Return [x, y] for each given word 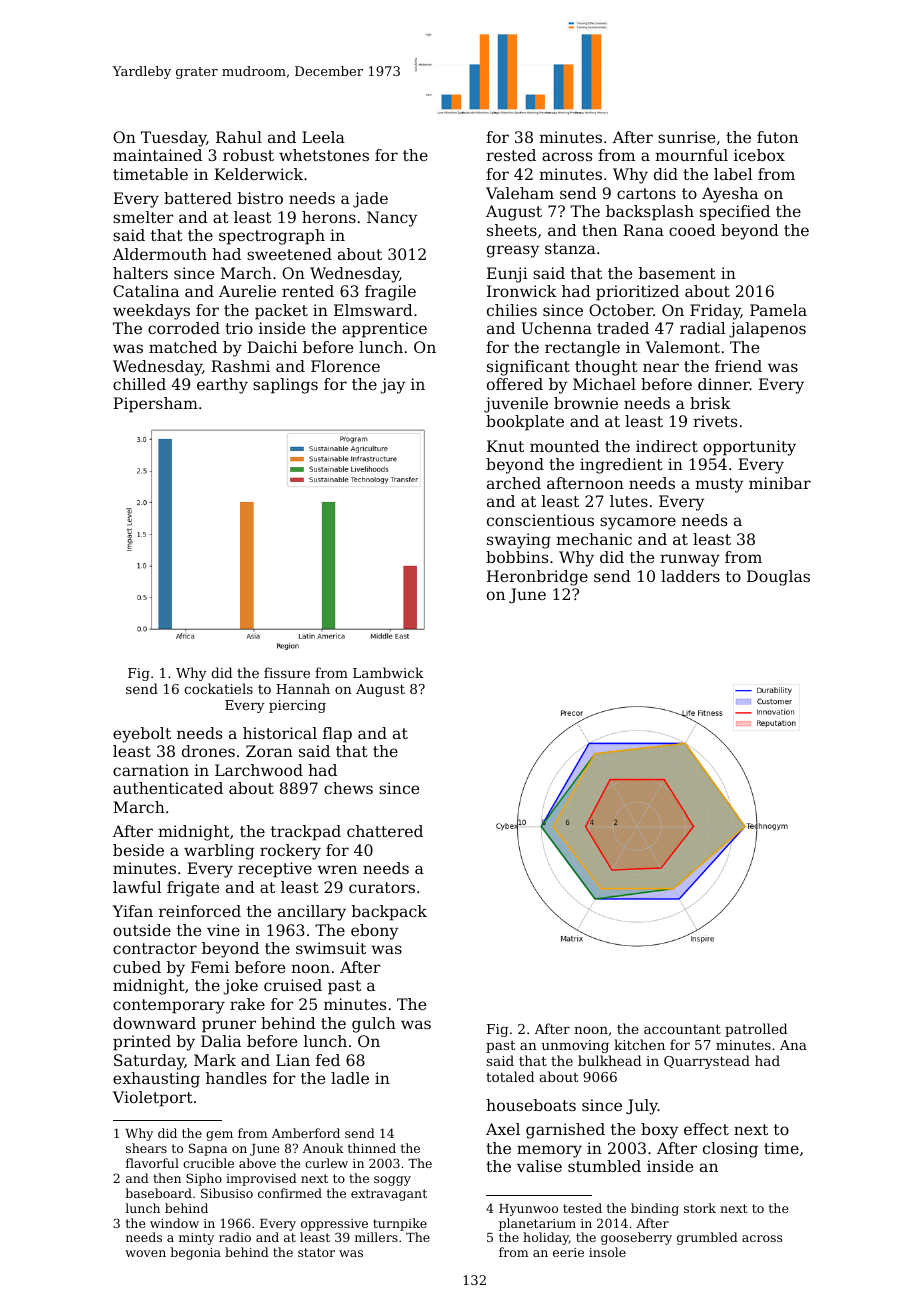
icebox [759, 155]
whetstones [324, 155]
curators [382, 887]
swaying [519, 541]
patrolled [756, 1030]
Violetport [153, 1099]
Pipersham [155, 405]
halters [140, 273]
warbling [219, 852]
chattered [385, 831]
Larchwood [259, 770]
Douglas [778, 578]
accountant [682, 1029]
